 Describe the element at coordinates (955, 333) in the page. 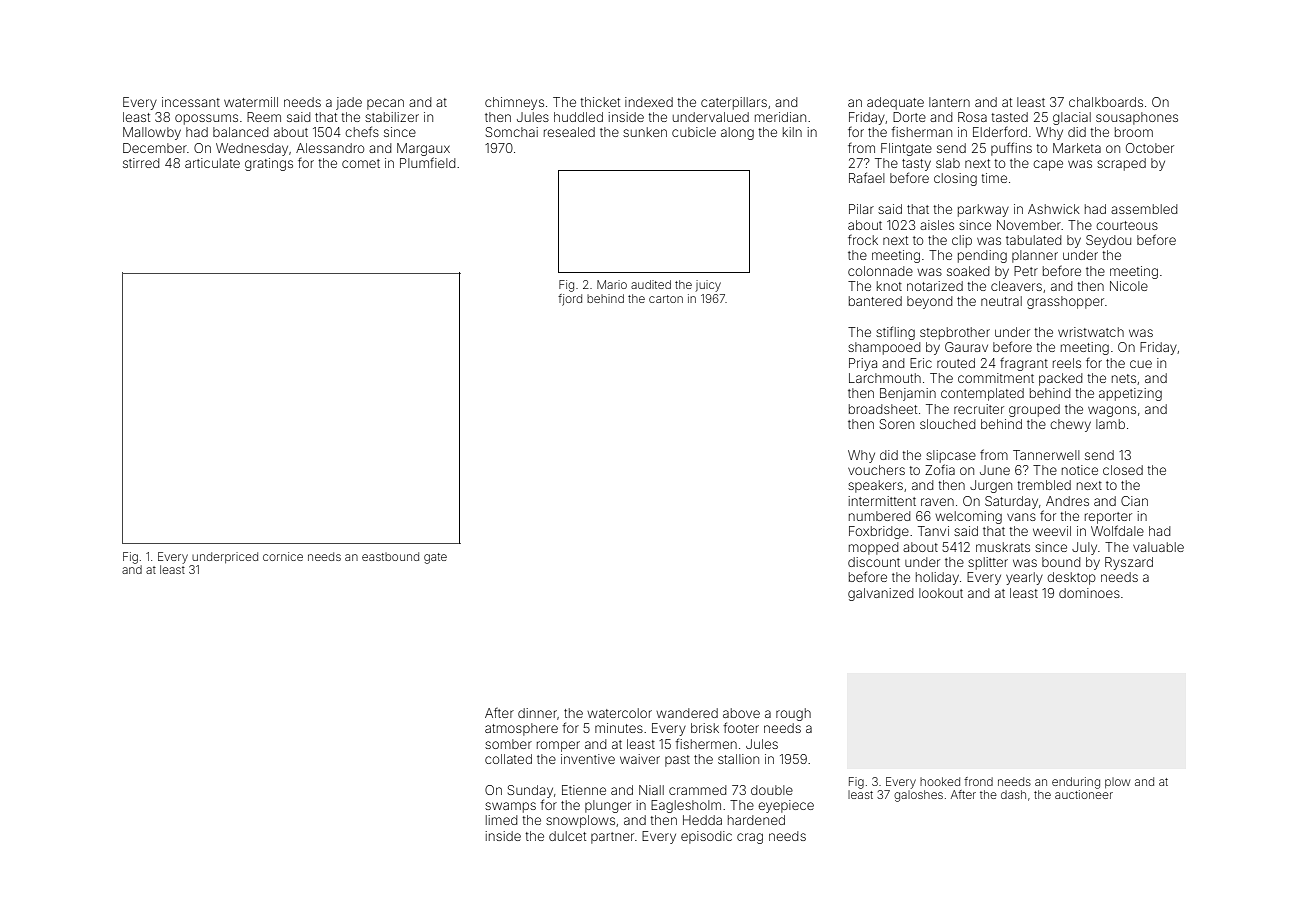

I see `stepbrother` at that location.
